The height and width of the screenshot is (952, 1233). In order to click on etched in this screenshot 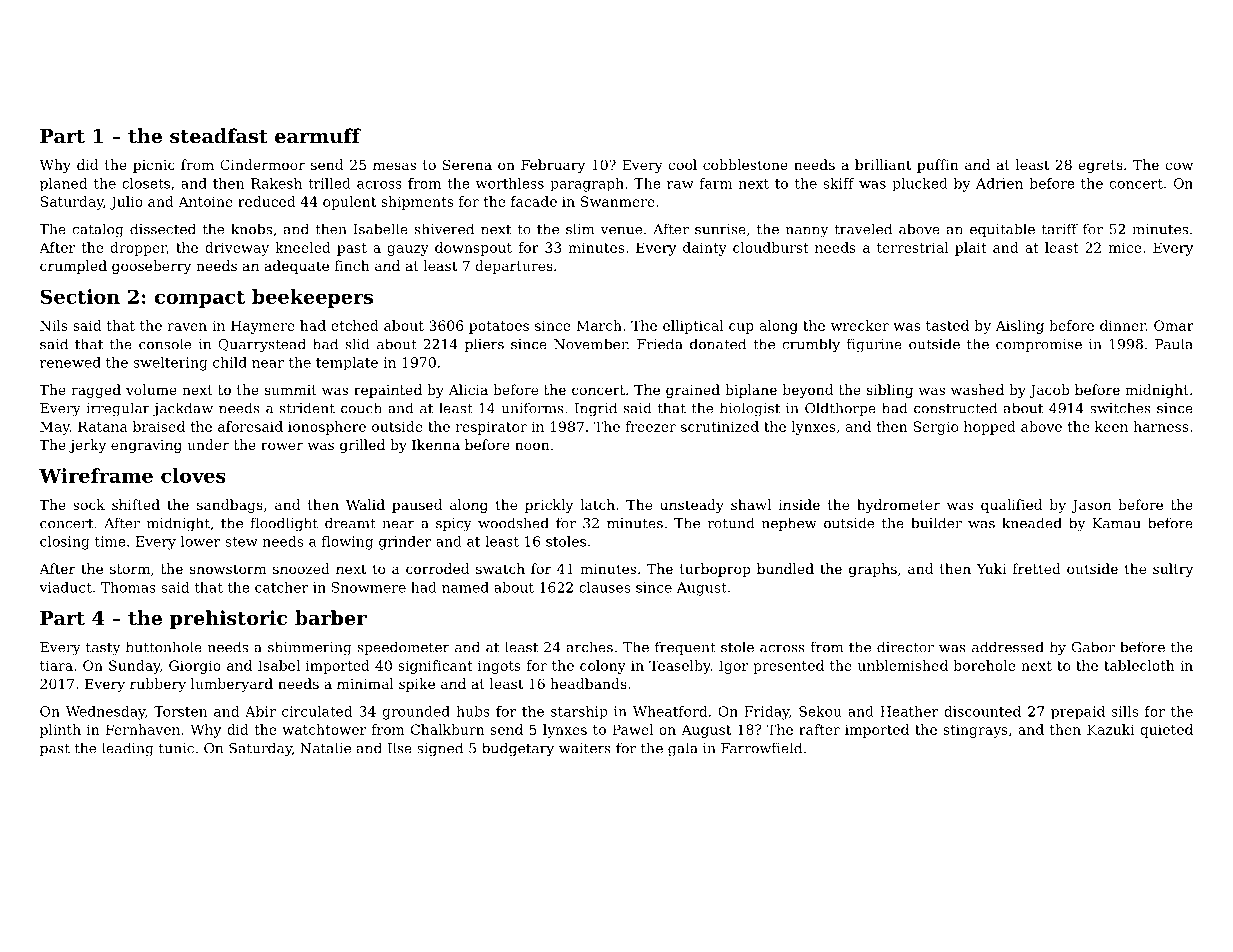, I will do `click(354, 325)`.
